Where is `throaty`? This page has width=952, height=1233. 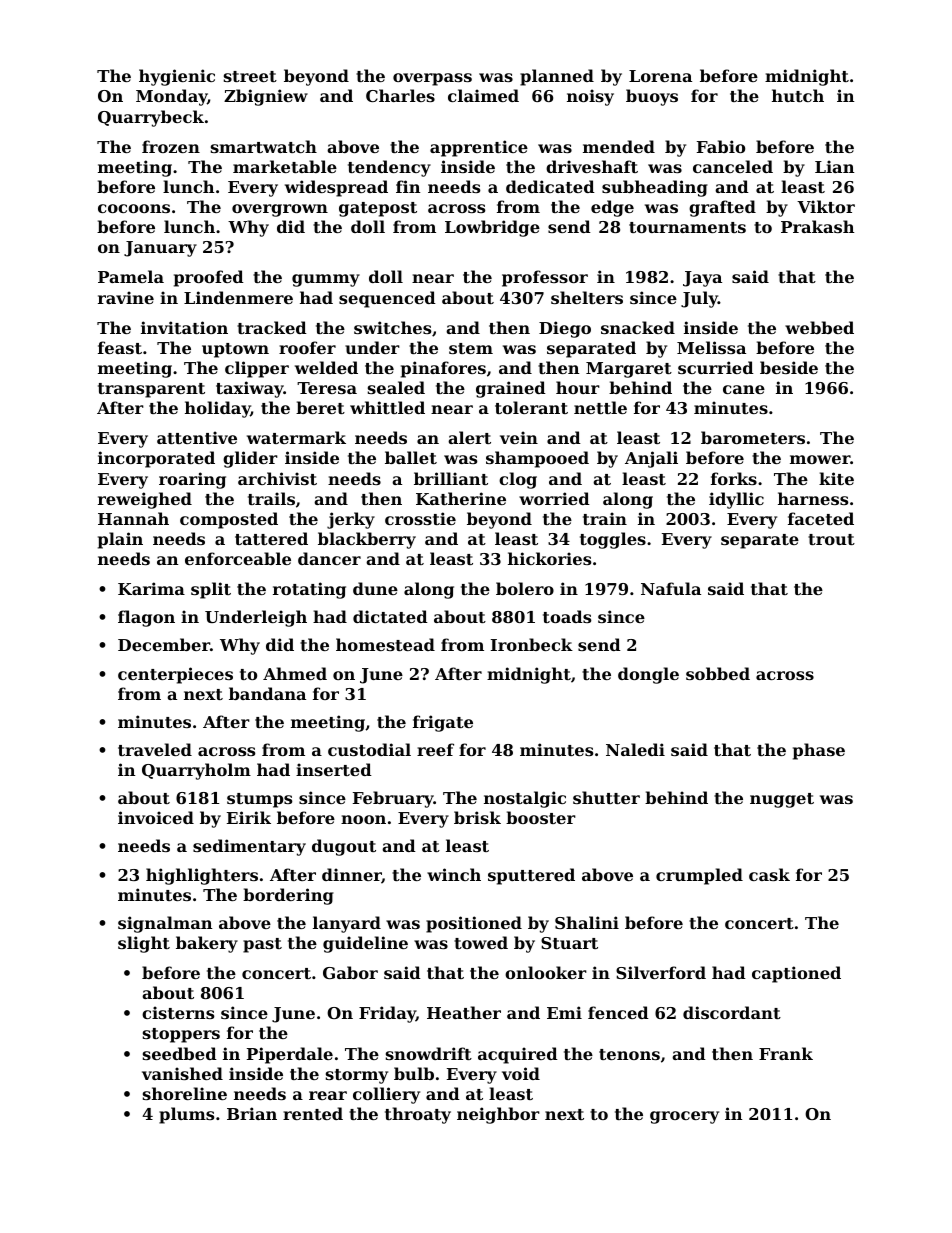 throaty is located at coordinates (418, 1115).
